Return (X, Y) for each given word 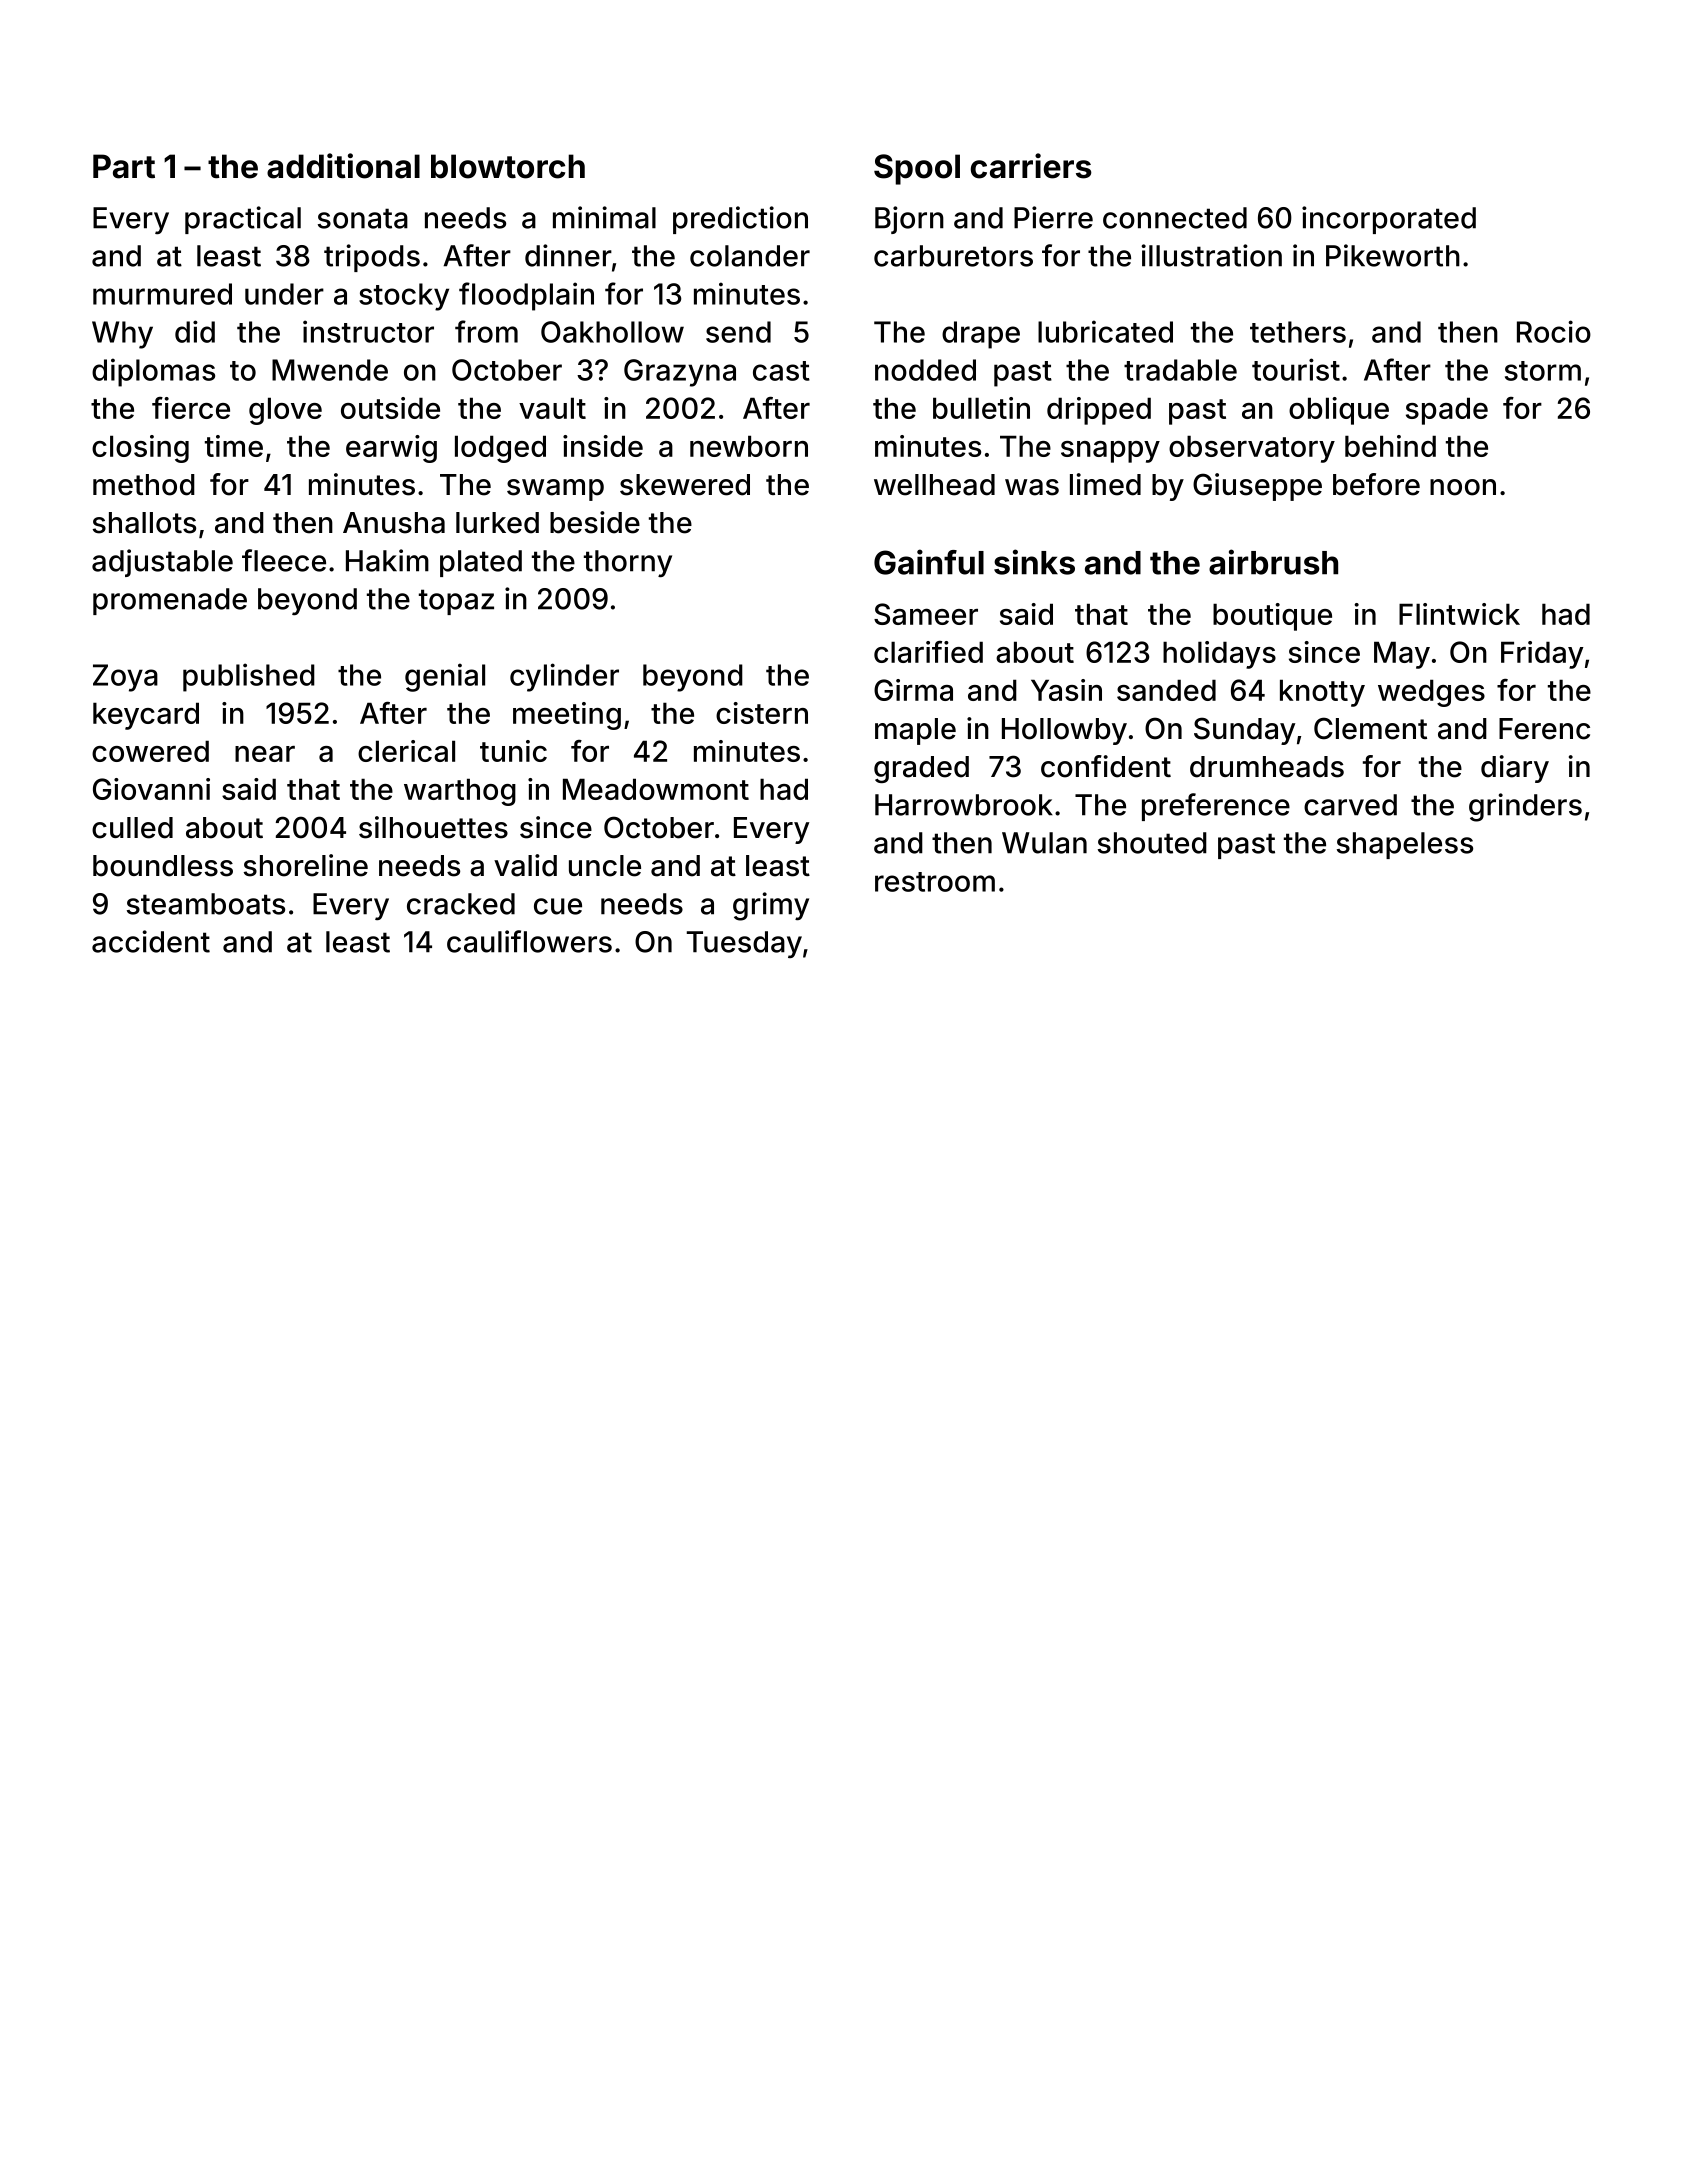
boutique (1272, 617)
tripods (372, 258)
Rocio (1554, 331)
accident (151, 941)
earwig (391, 449)
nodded (925, 370)
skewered (685, 485)
